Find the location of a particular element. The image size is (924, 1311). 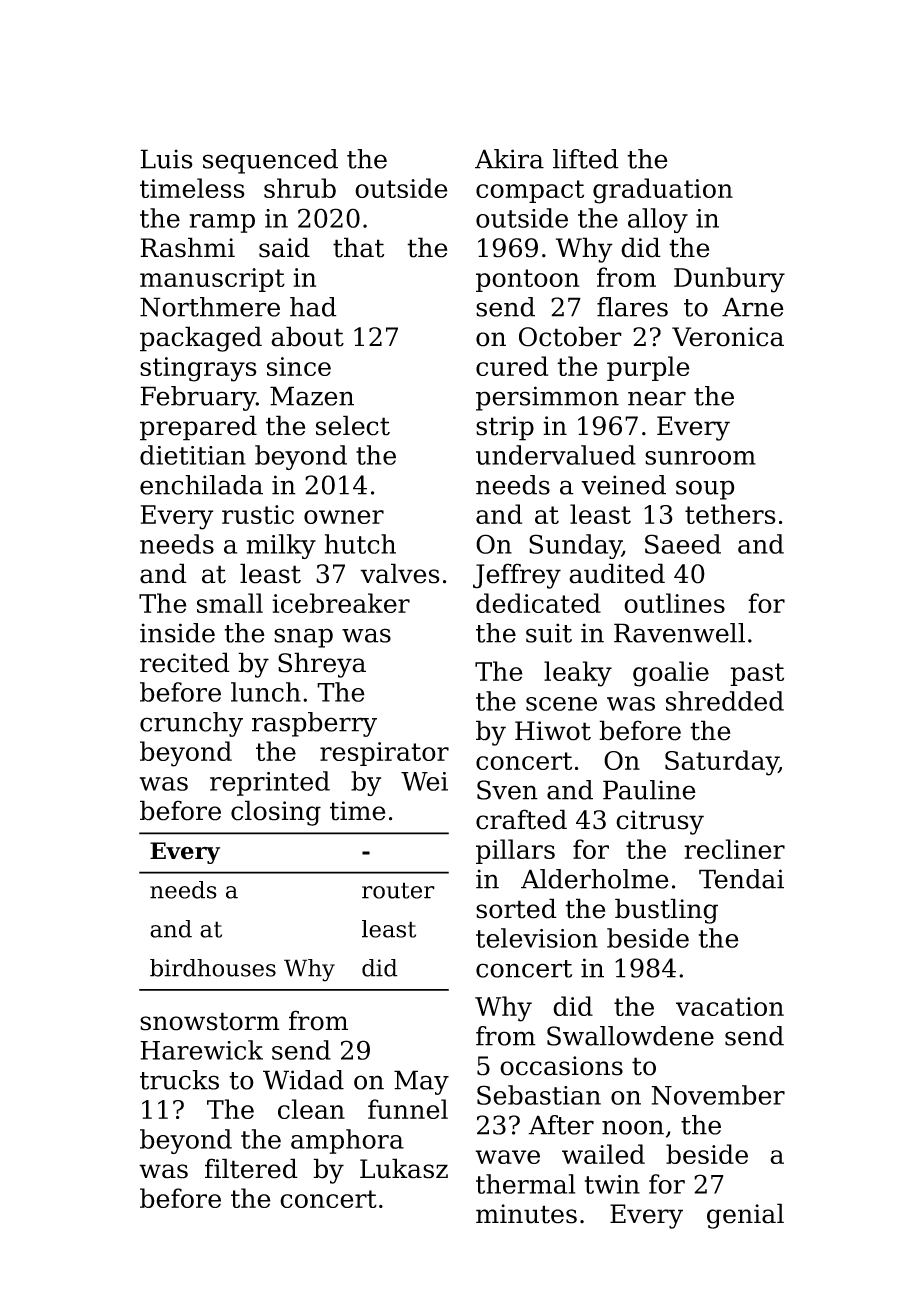

sequenced is located at coordinates (270, 161).
